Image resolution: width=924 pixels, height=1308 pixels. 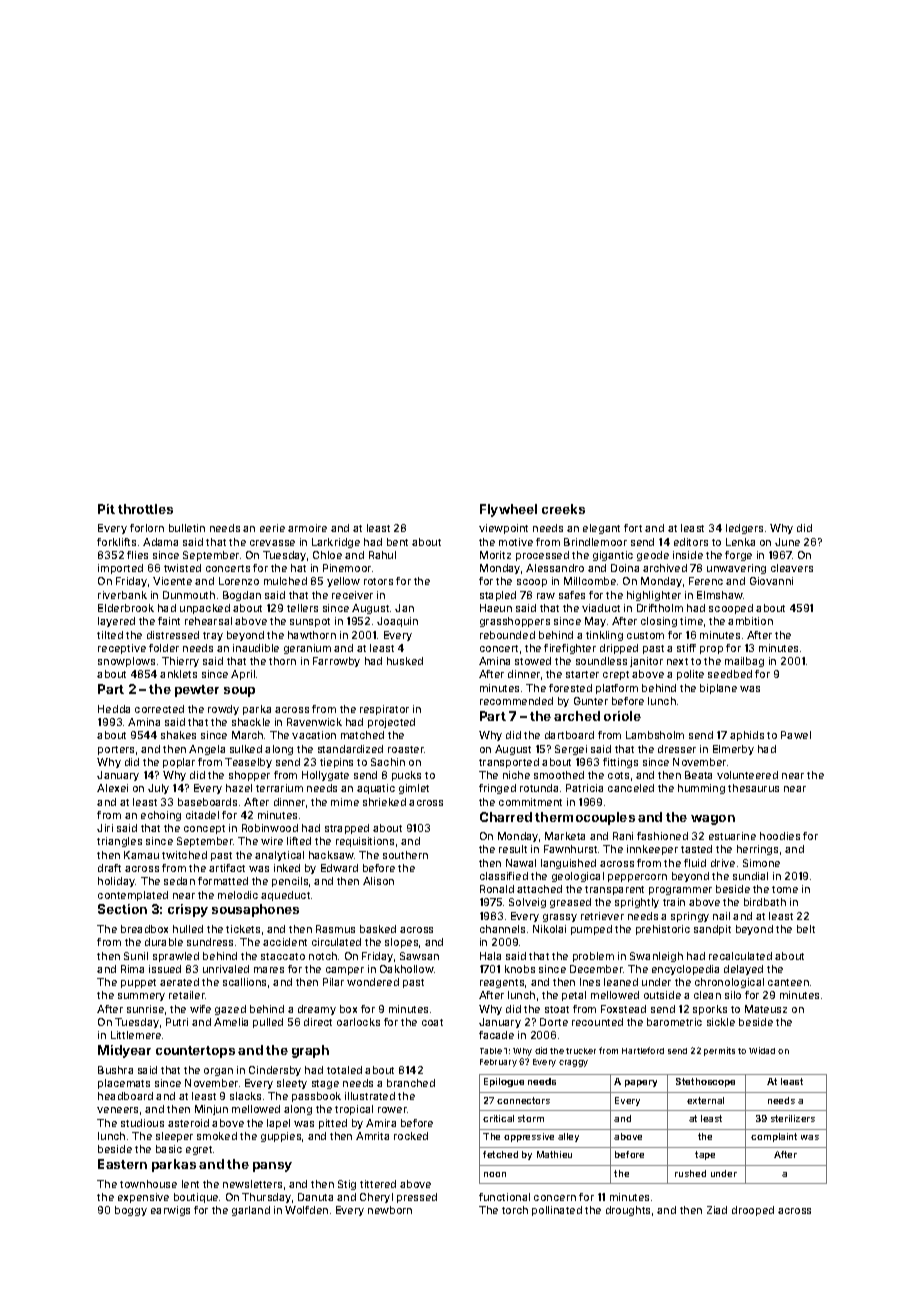 I want to click on boutique, so click(x=196, y=1198).
